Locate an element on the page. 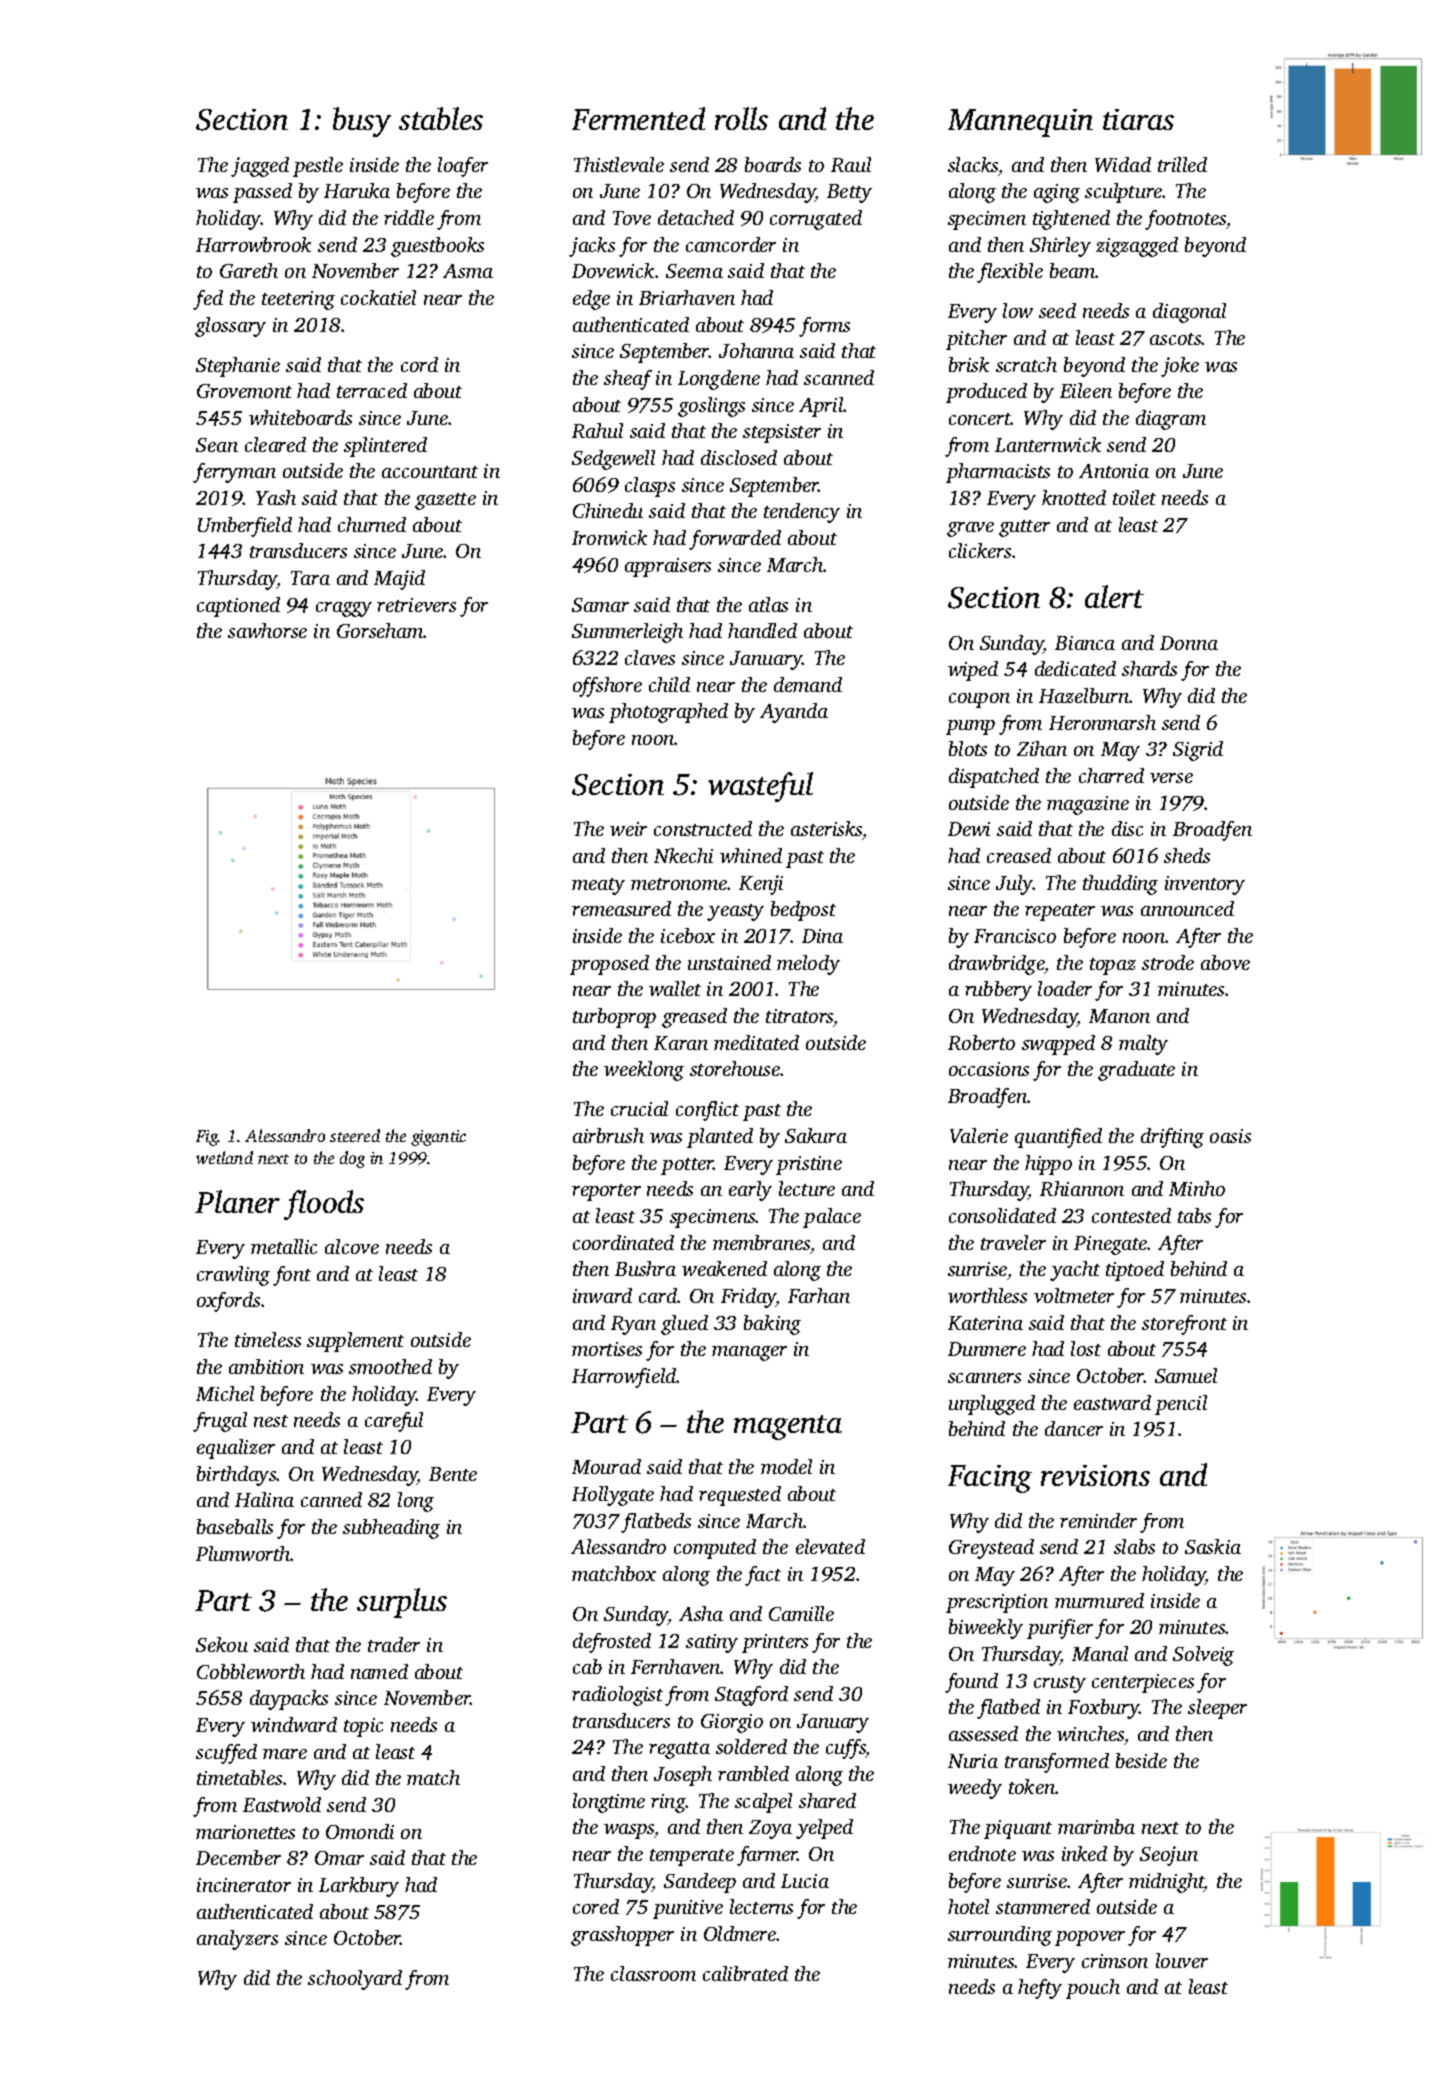  schoolyard is located at coordinates (355, 1980).
